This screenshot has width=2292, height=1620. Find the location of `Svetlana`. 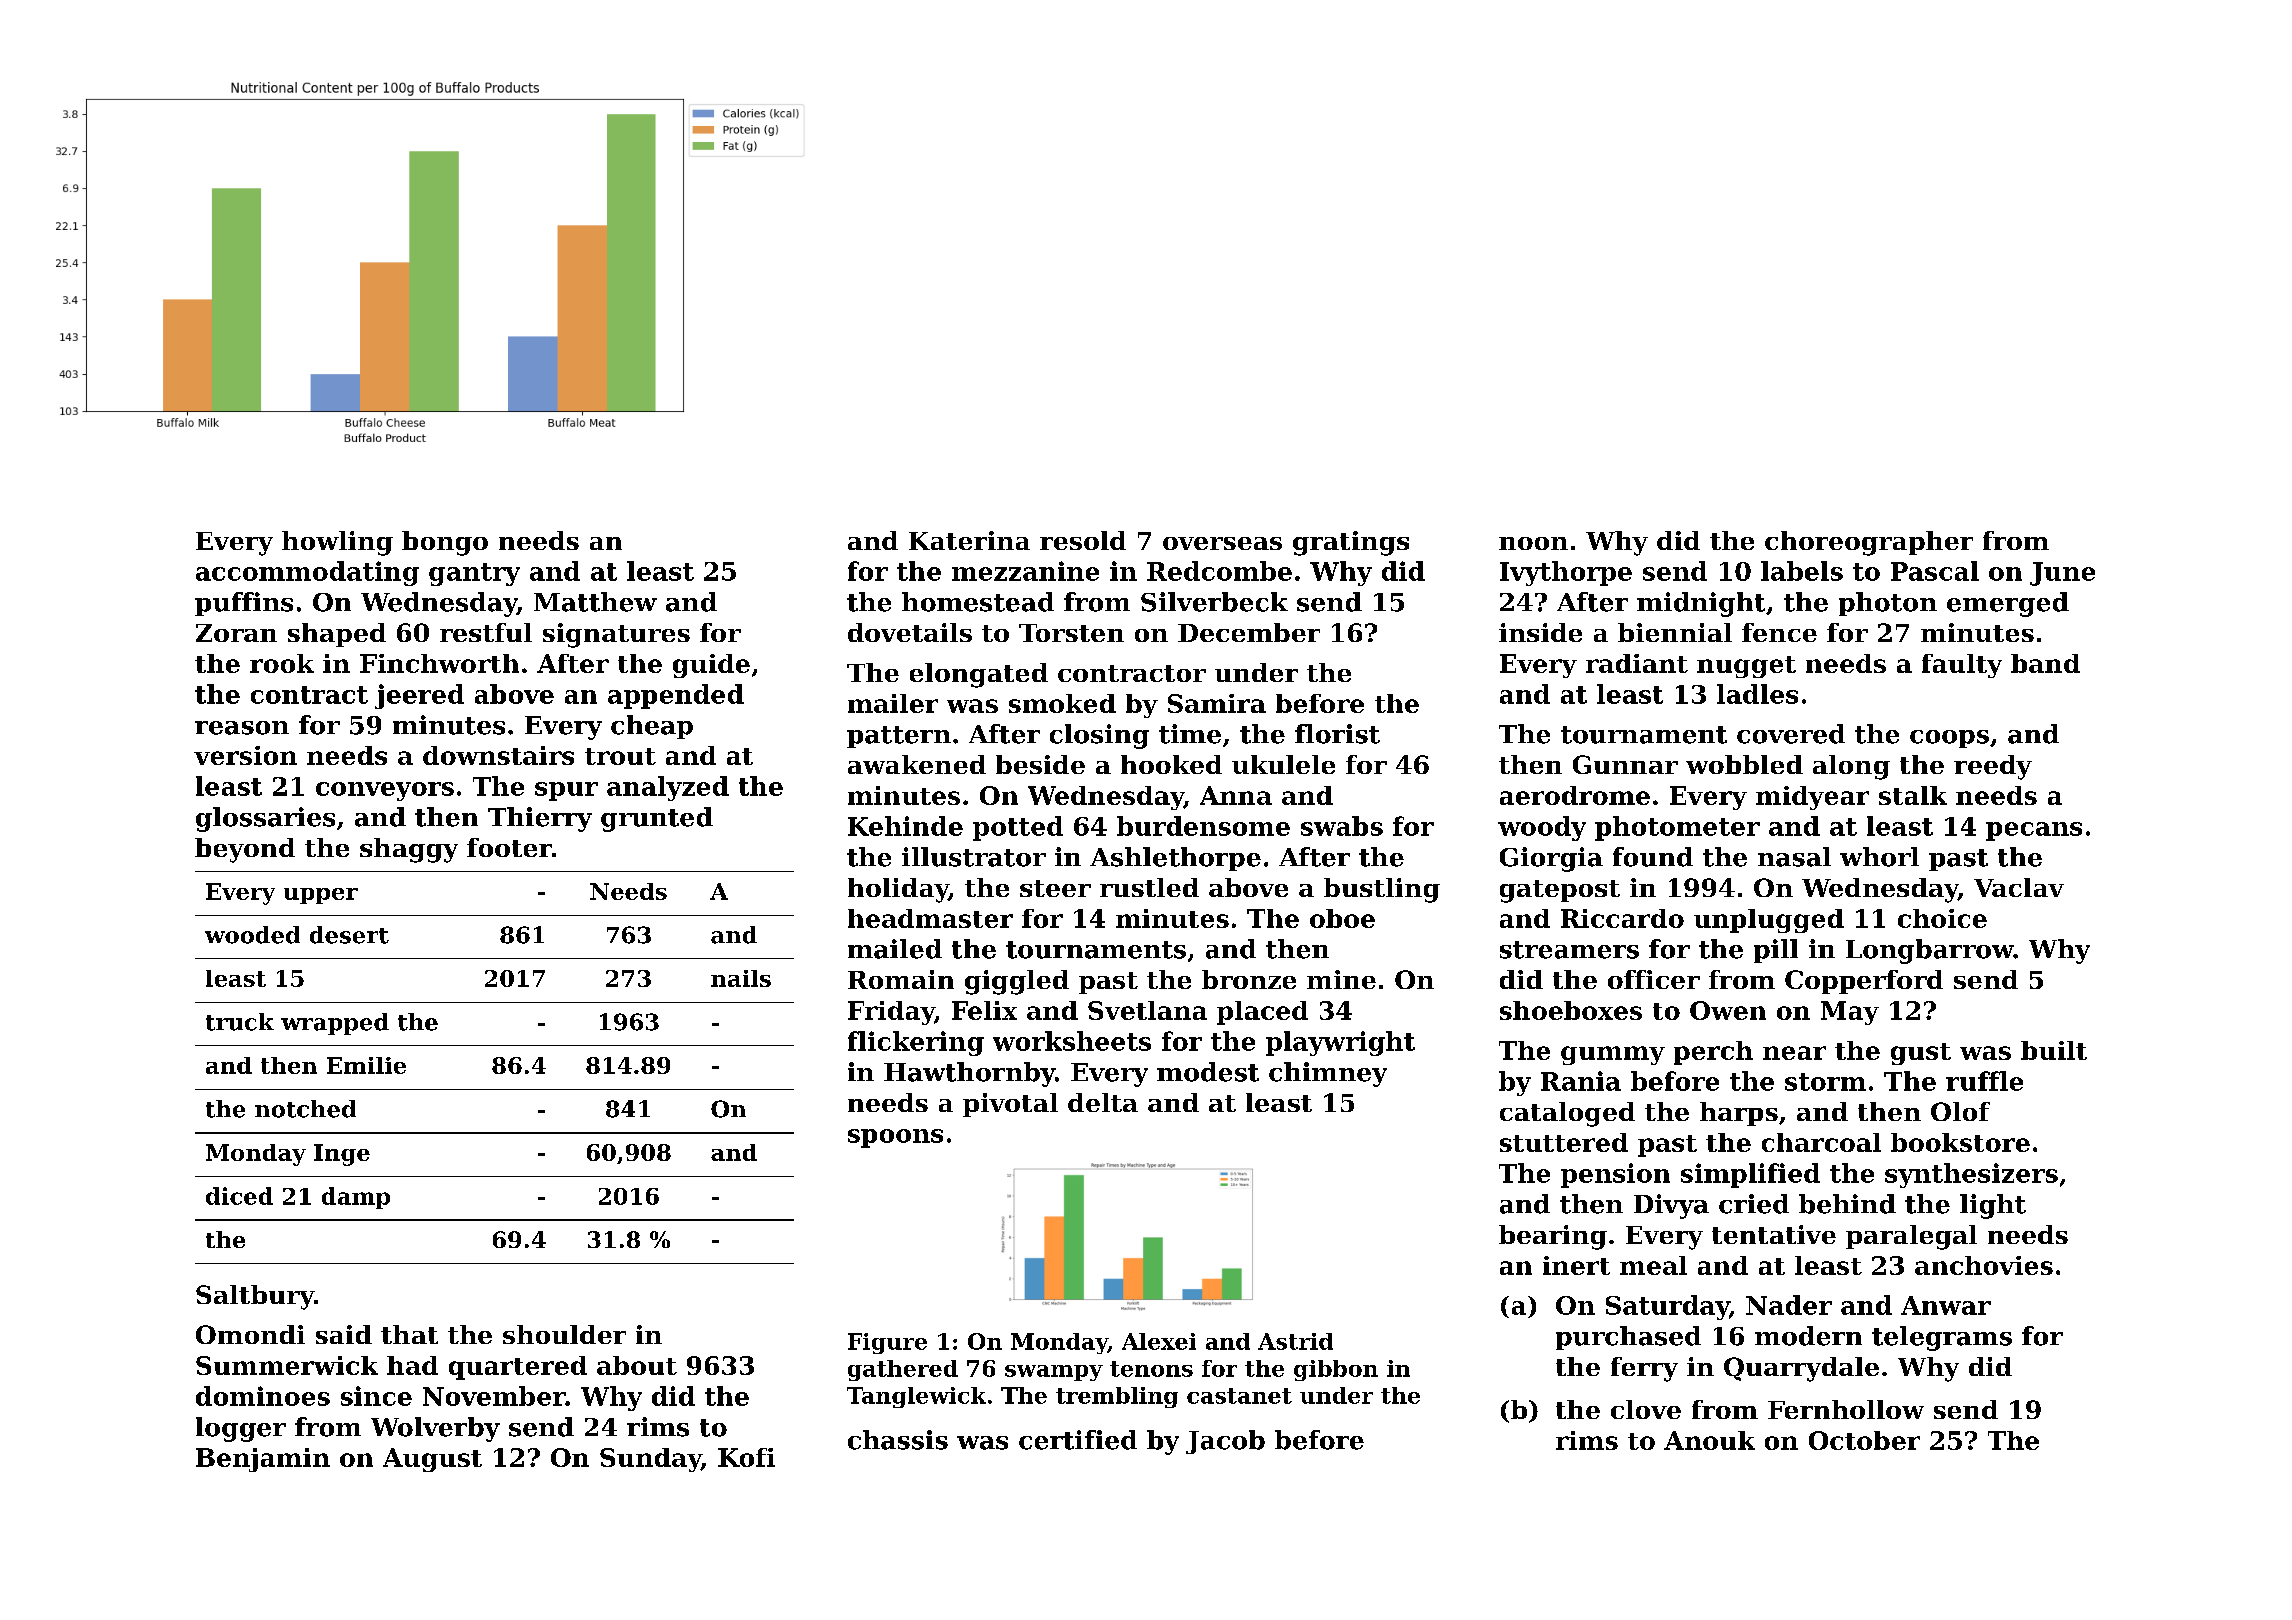

Svetlana is located at coordinates (1147, 1010).
